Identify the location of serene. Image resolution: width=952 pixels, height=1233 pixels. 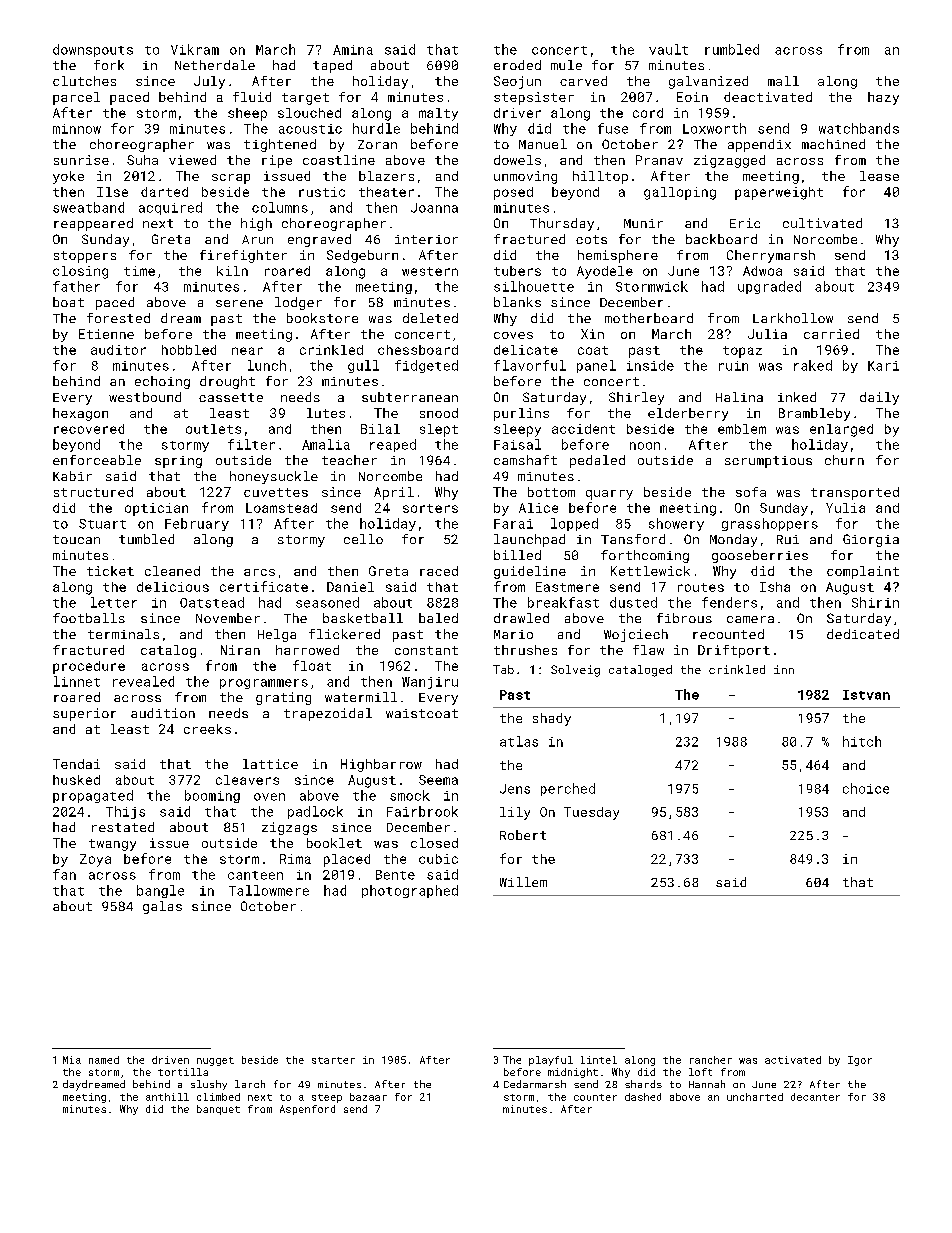
(239, 303).
